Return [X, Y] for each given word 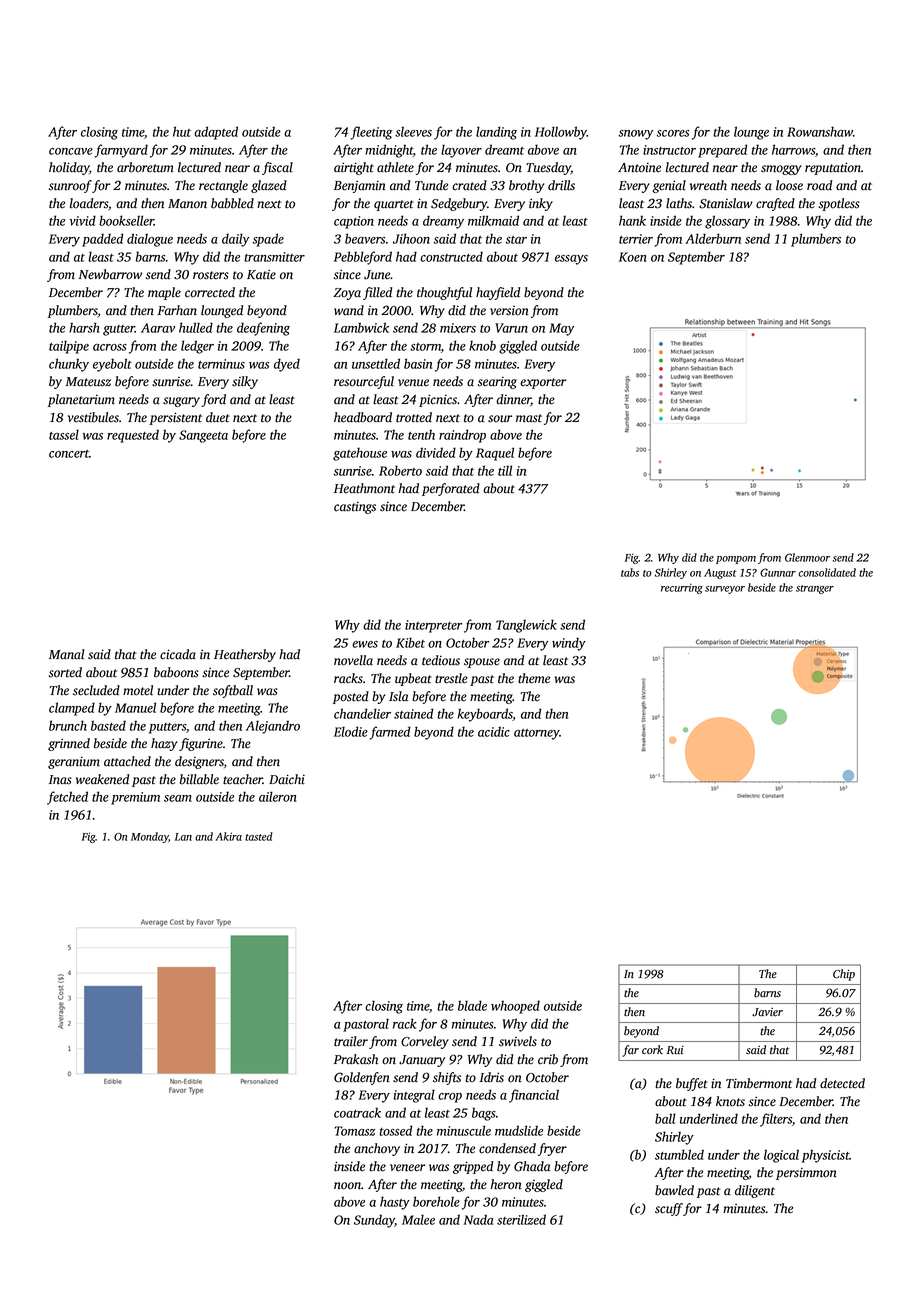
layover [461, 151]
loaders [89, 203]
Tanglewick [526, 626]
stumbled [679, 1154]
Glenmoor [807, 557]
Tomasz [355, 1131]
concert [69, 454]
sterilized [521, 1219]
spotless [839, 204]
